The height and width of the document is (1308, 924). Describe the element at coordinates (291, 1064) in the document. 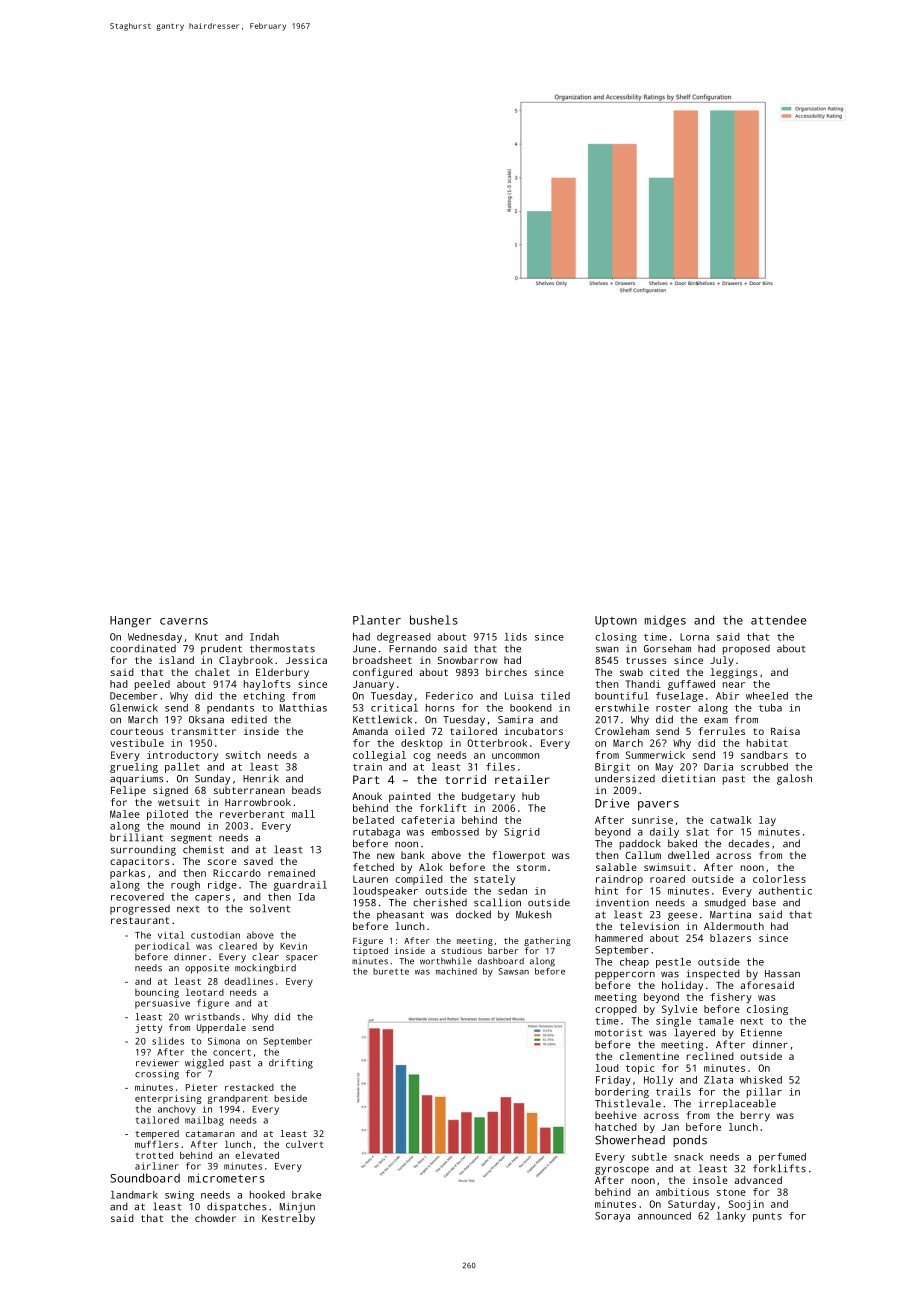

I see `drifting` at that location.
